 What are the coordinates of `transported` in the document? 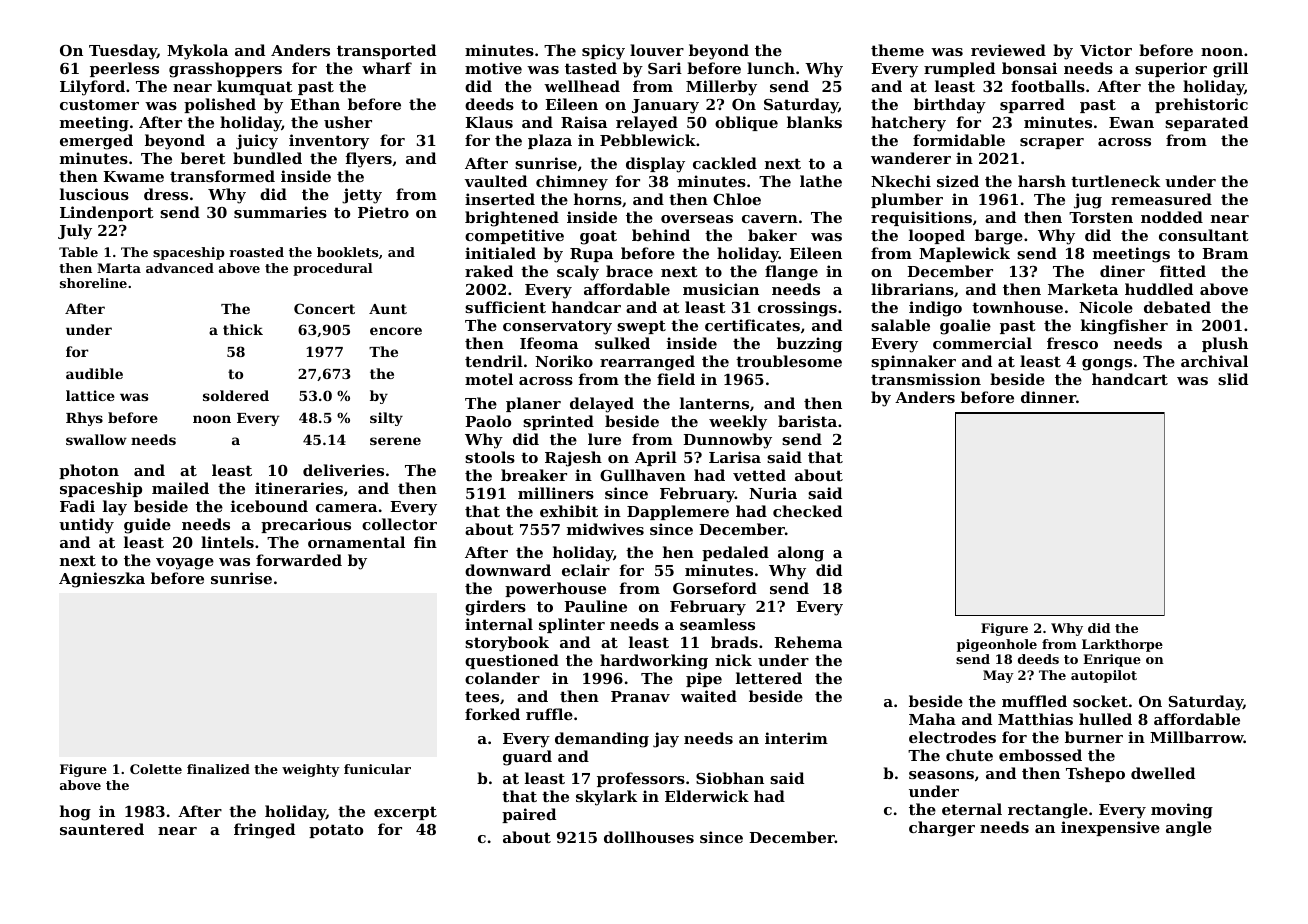 It's located at (386, 51).
